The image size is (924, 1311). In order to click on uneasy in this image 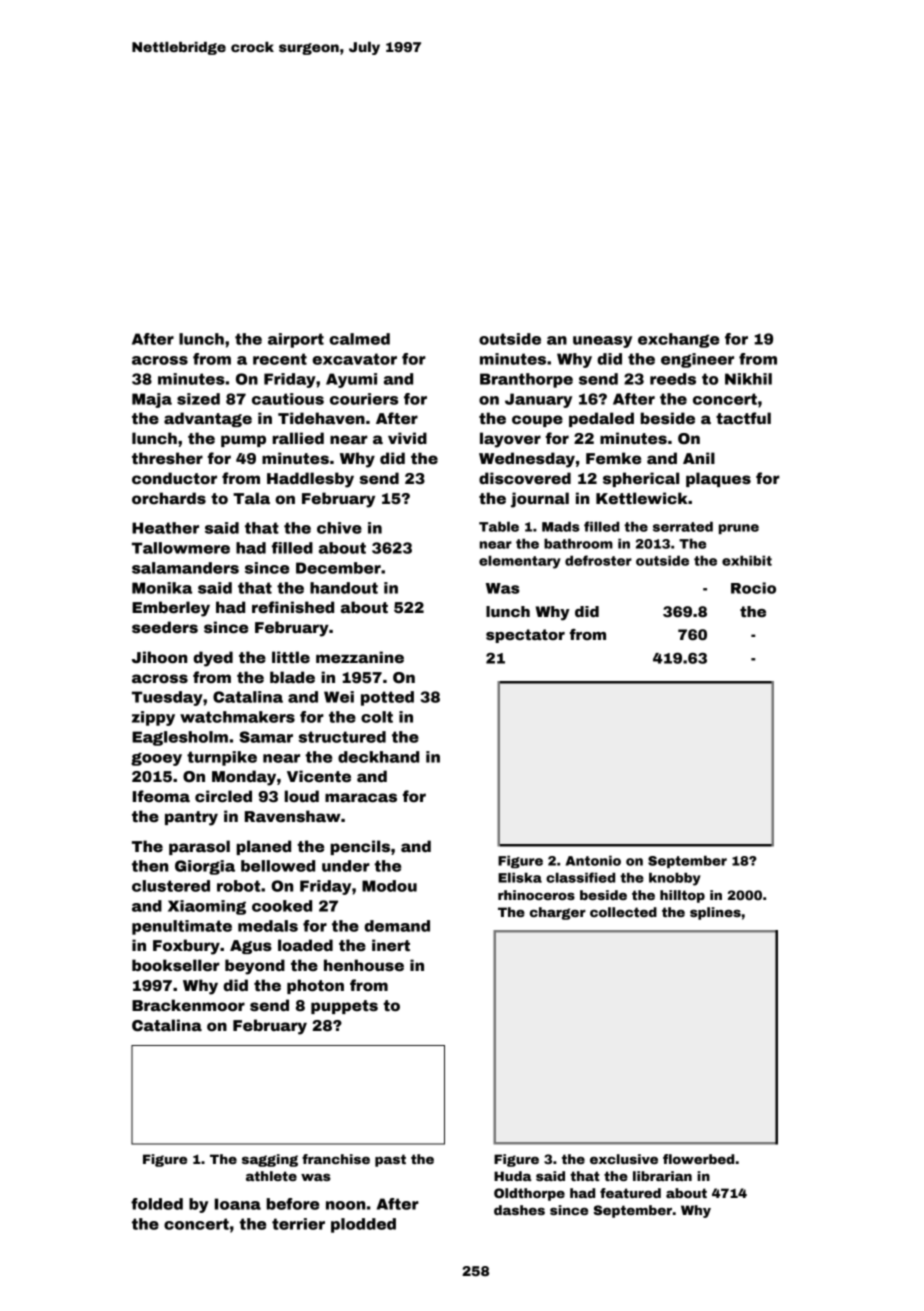, I will do `click(602, 342)`.
